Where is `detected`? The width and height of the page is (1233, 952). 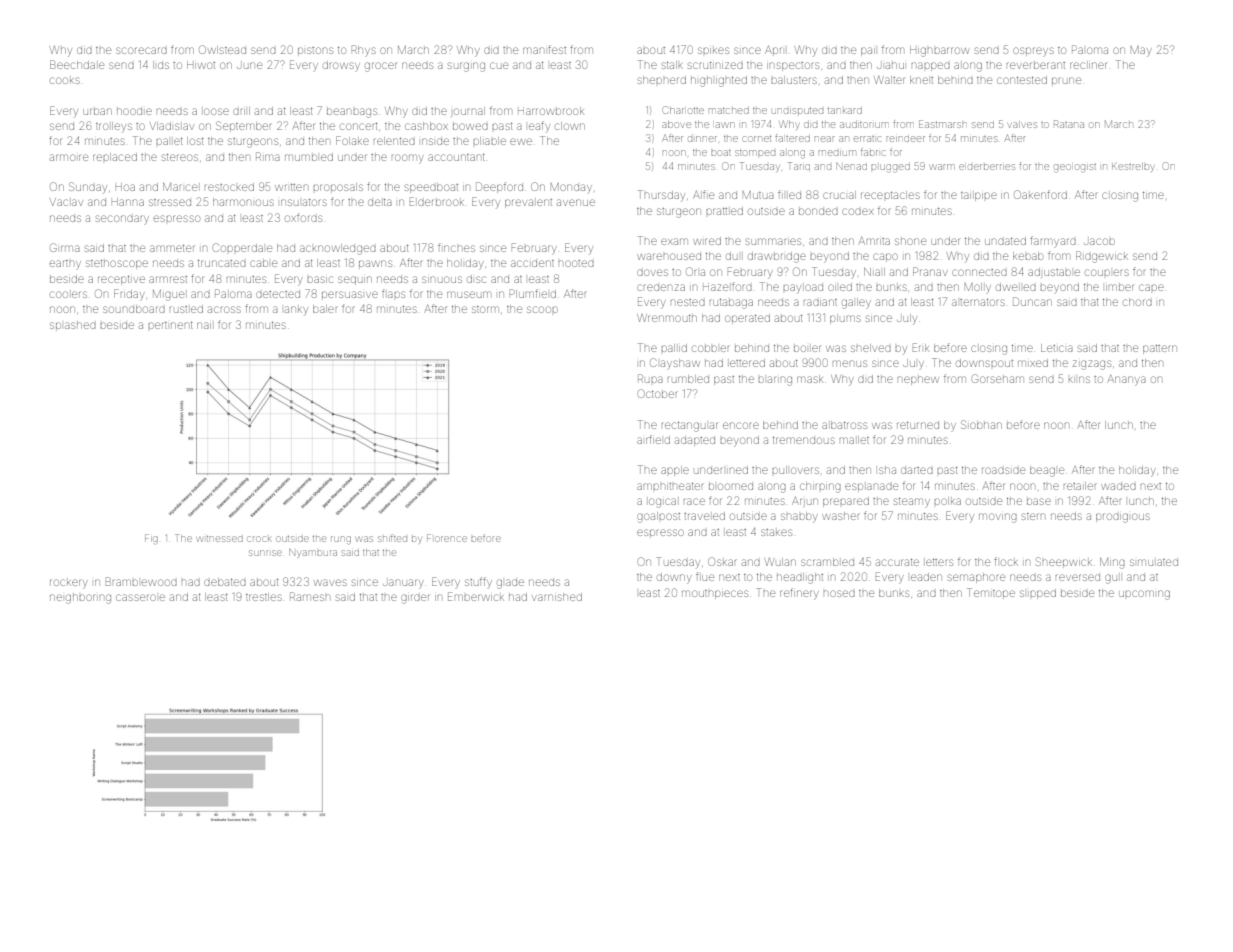
detected is located at coordinates (278, 294).
